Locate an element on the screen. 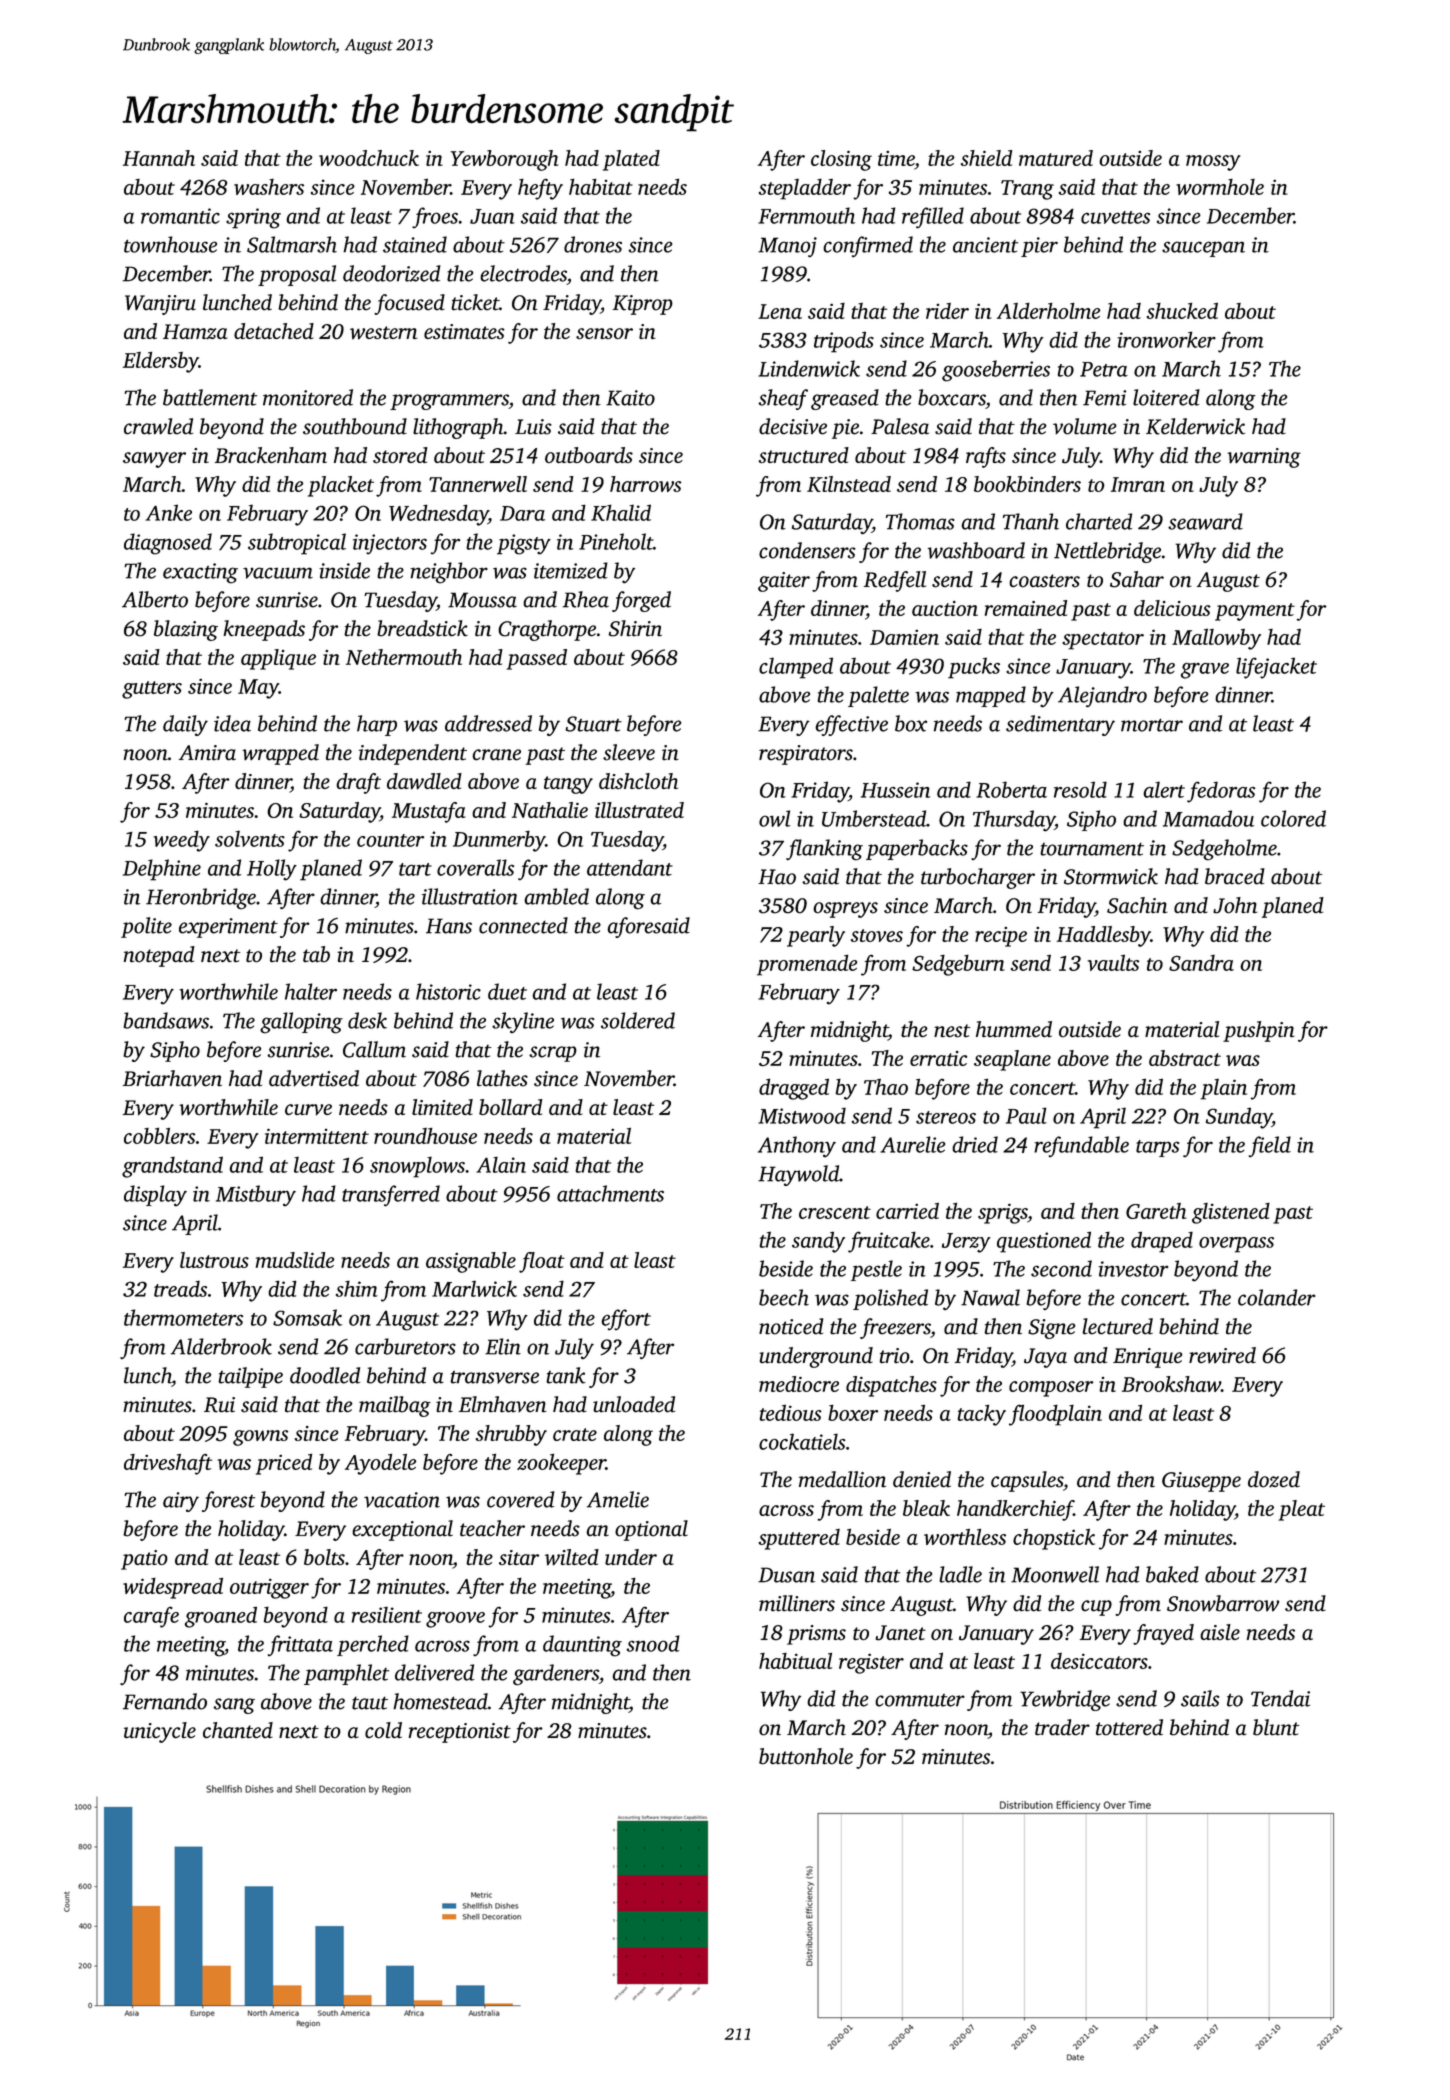 Image resolution: width=1450 pixels, height=2100 pixels. unicycle is located at coordinates (160, 1732).
